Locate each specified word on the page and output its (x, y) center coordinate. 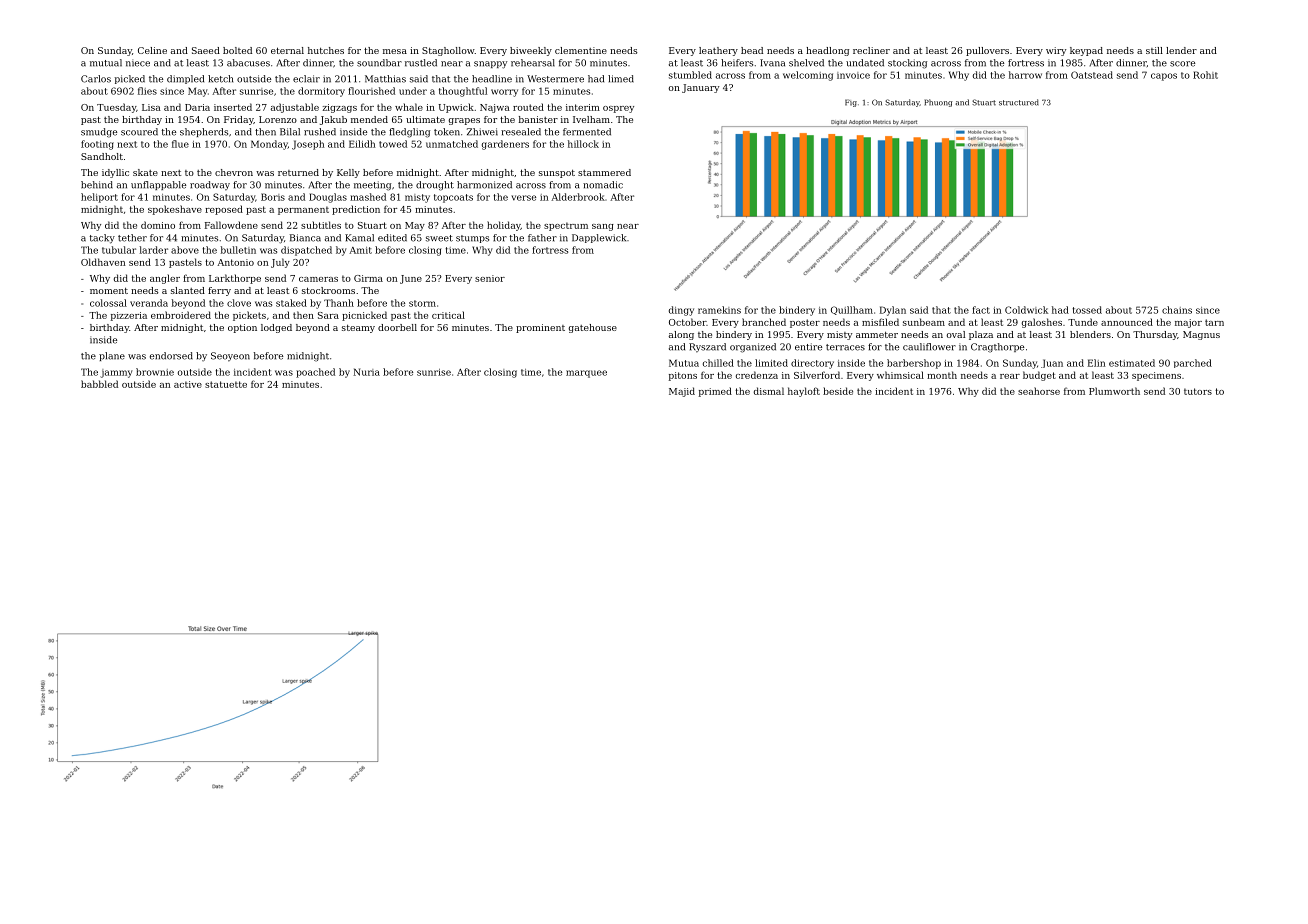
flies (147, 91)
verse (523, 198)
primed (715, 392)
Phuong (938, 103)
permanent (303, 210)
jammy (116, 373)
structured (1019, 102)
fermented (587, 132)
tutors (1198, 391)
